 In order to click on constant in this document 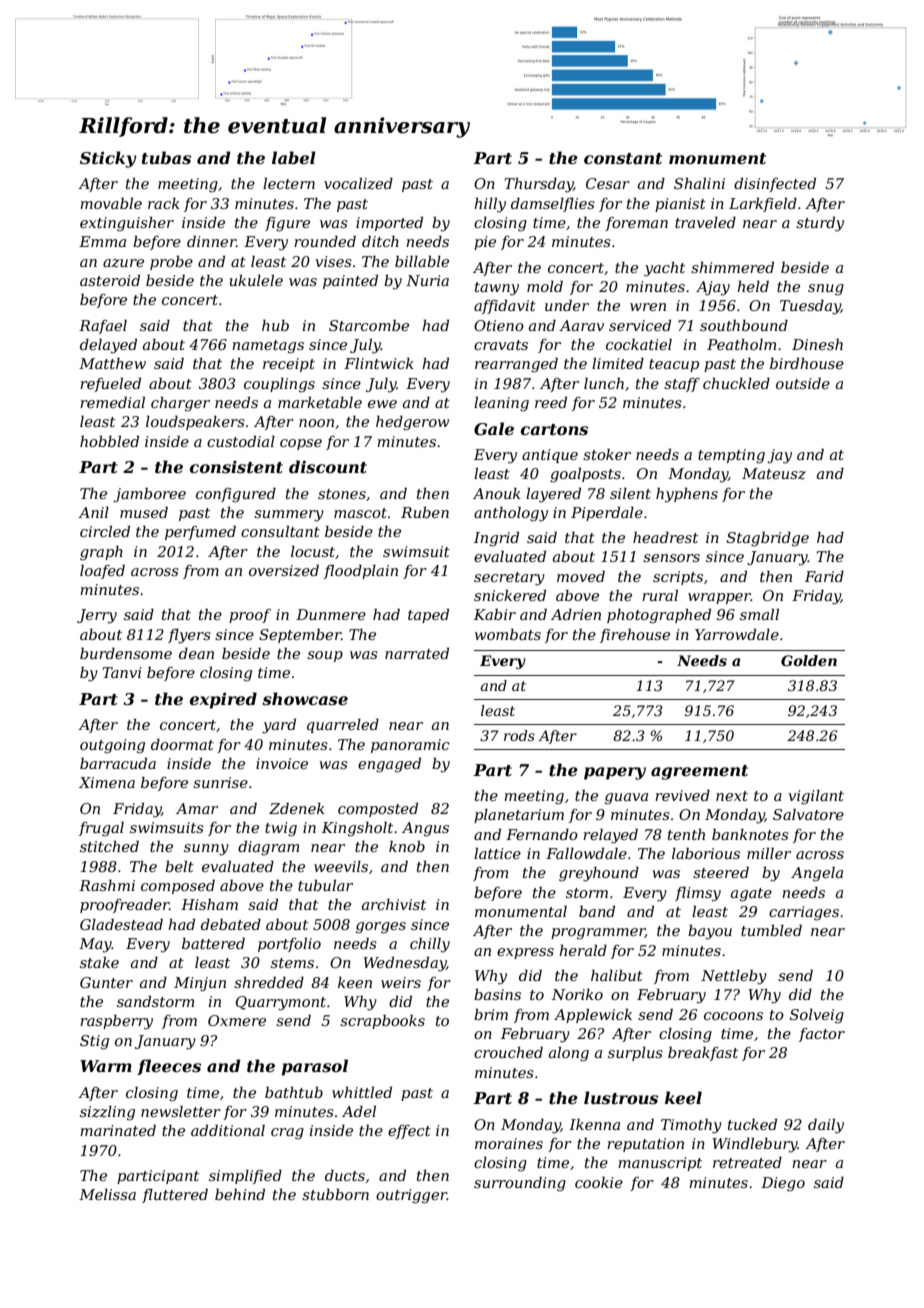, I will do `click(623, 158)`.
